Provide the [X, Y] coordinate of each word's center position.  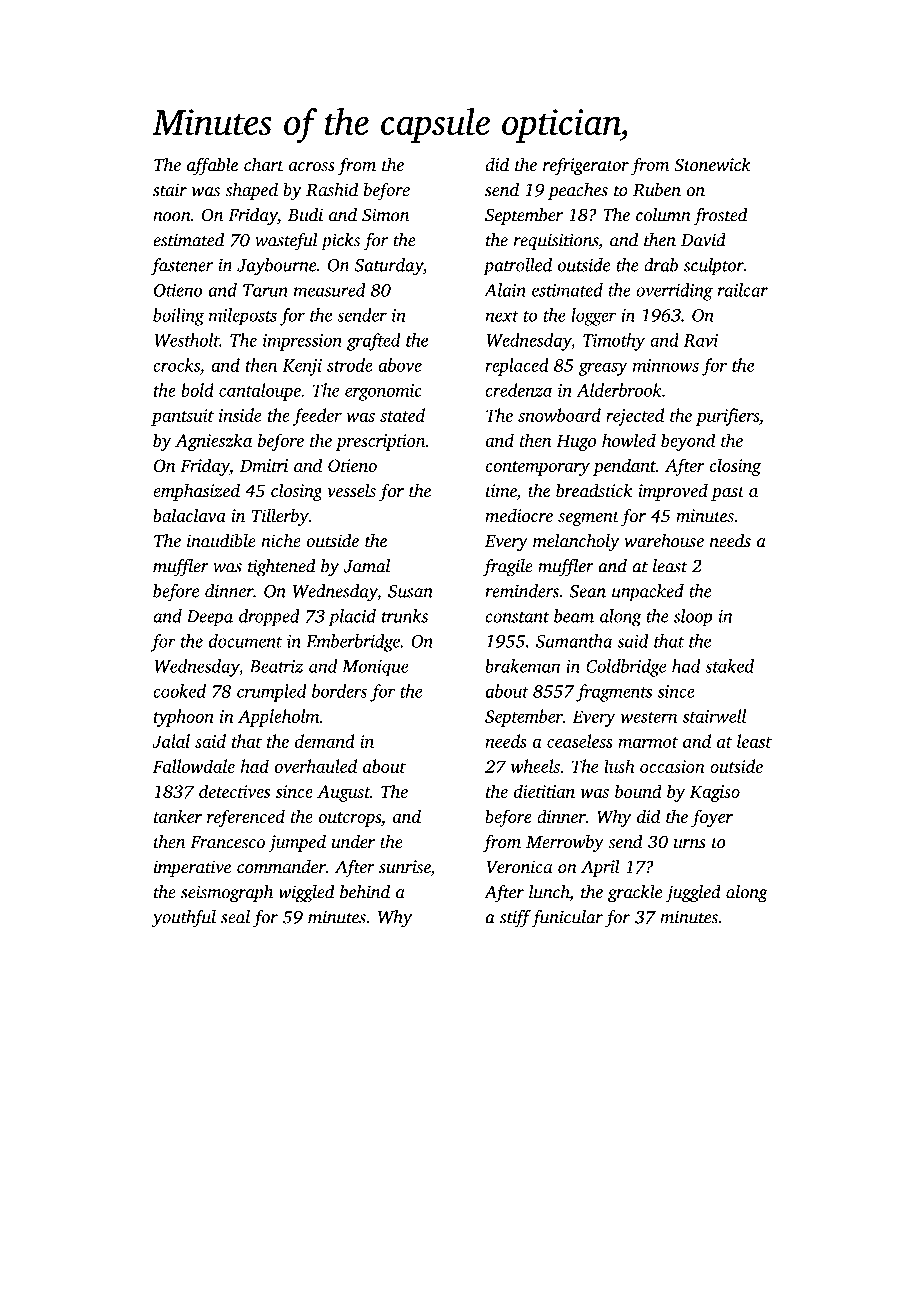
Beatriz [276, 666]
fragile [508, 568]
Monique [375, 668]
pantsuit [182, 417]
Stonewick [712, 164]
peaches [578, 191]
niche [281, 541]
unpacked [648, 593]
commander [281, 867]
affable [212, 166]
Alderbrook [619, 390]
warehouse [664, 541]
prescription [381, 442]
